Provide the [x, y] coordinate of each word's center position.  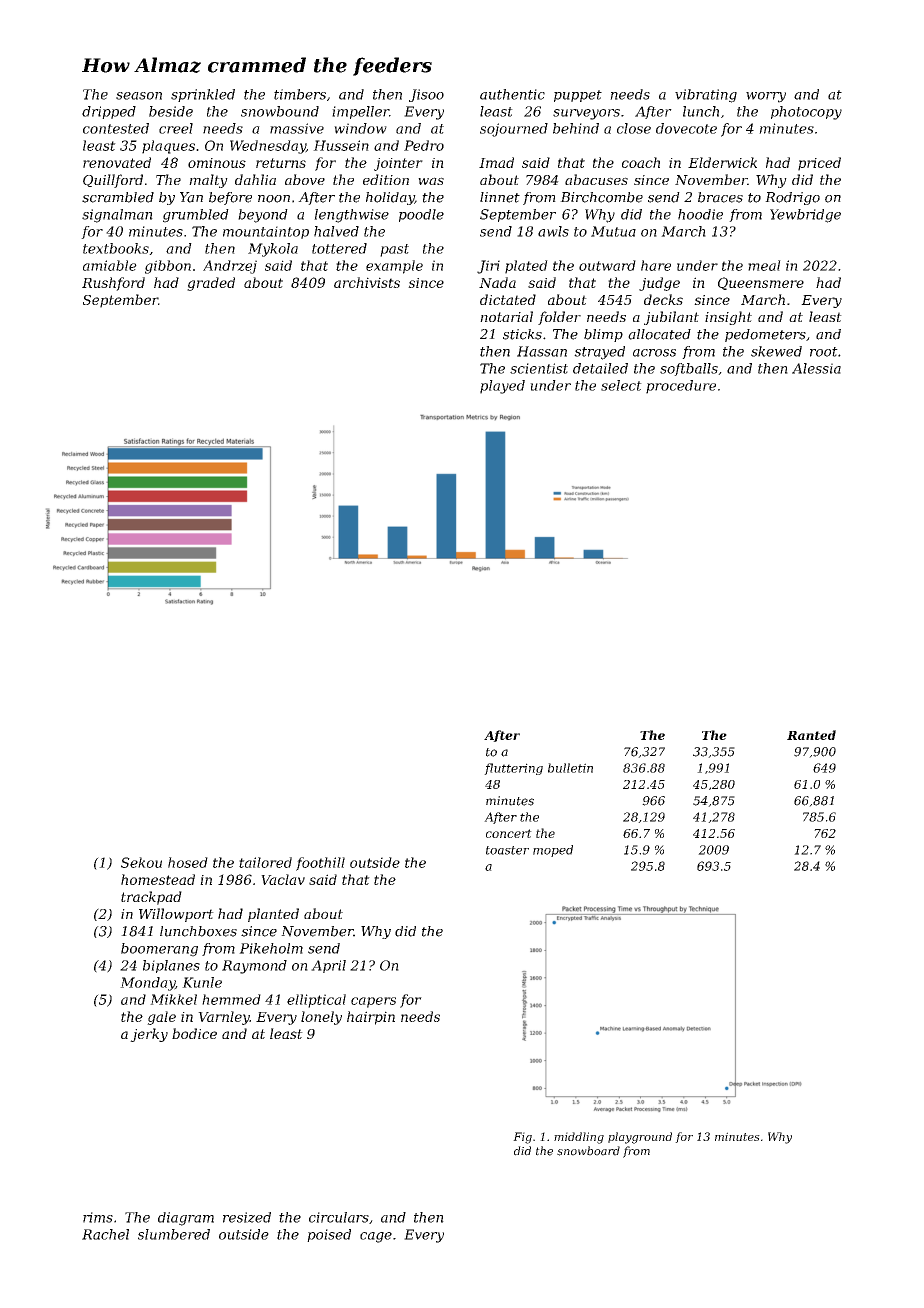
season [139, 96]
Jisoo [426, 95]
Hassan [542, 351]
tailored [265, 862]
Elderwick [722, 162]
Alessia [816, 368]
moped [553, 851]
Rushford [113, 284]
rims [98, 1217]
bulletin [570, 768]
